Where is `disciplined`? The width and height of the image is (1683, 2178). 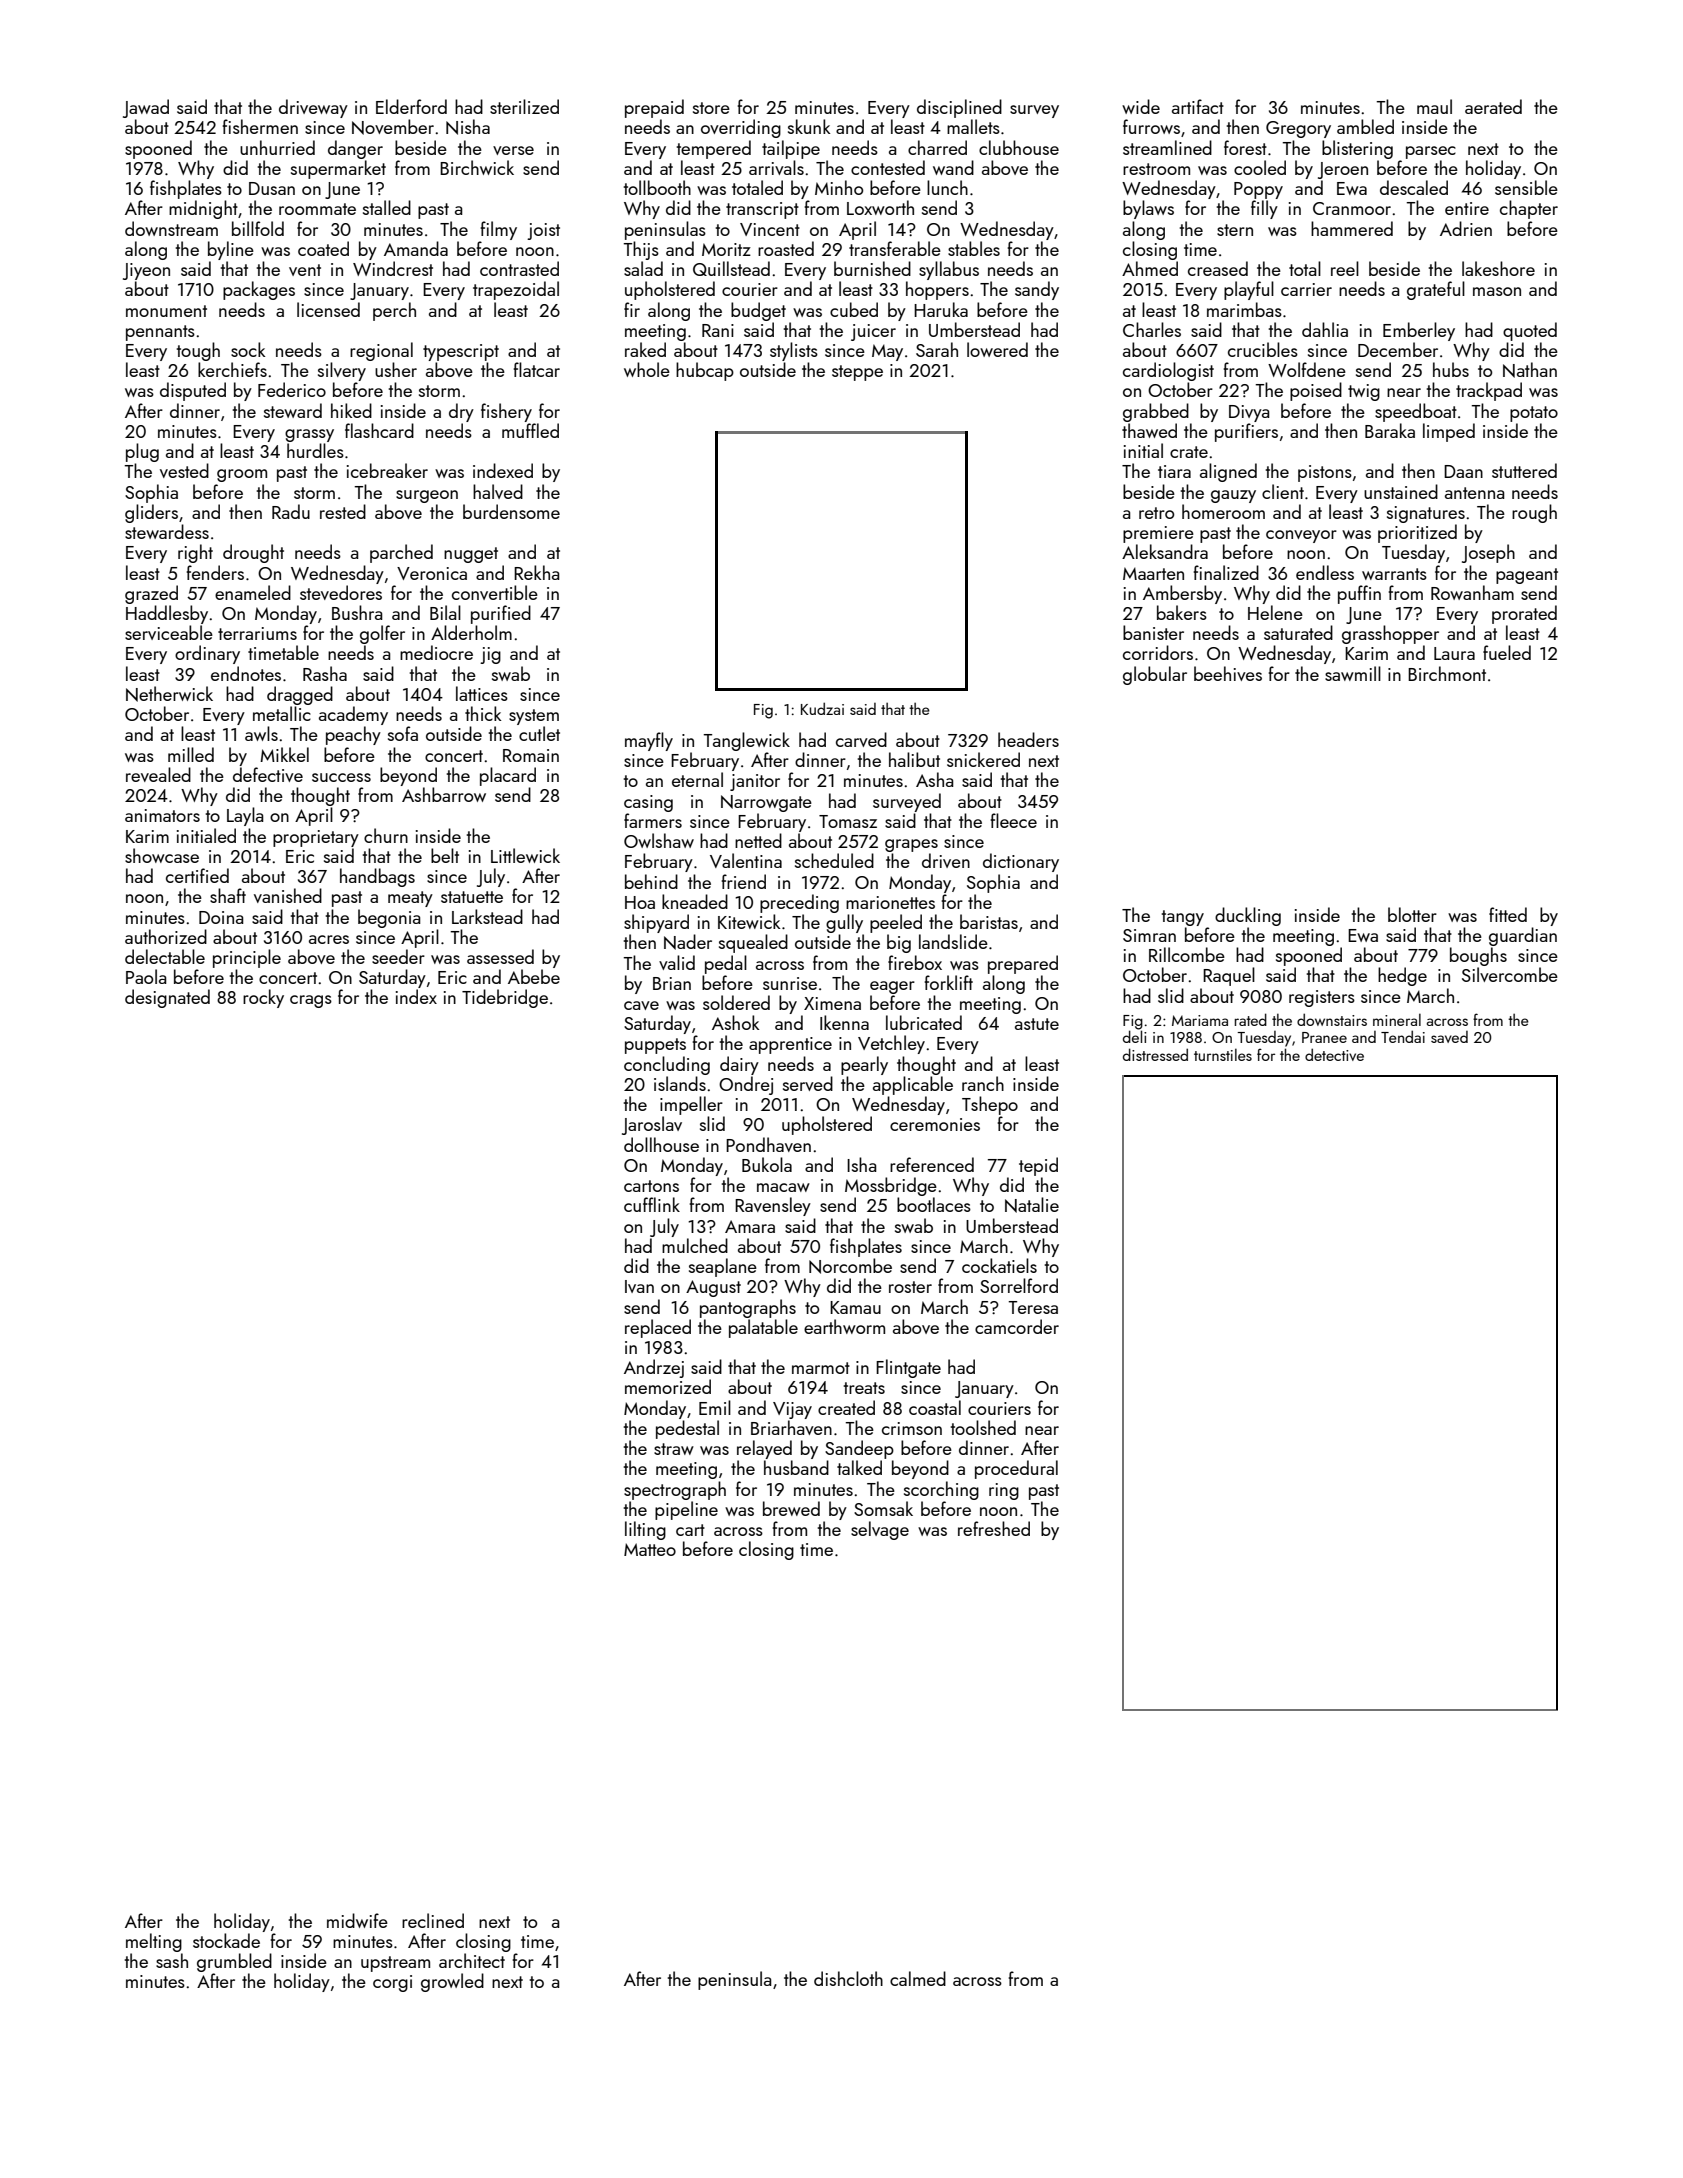
disciplined is located at coordinates (959, 108).
